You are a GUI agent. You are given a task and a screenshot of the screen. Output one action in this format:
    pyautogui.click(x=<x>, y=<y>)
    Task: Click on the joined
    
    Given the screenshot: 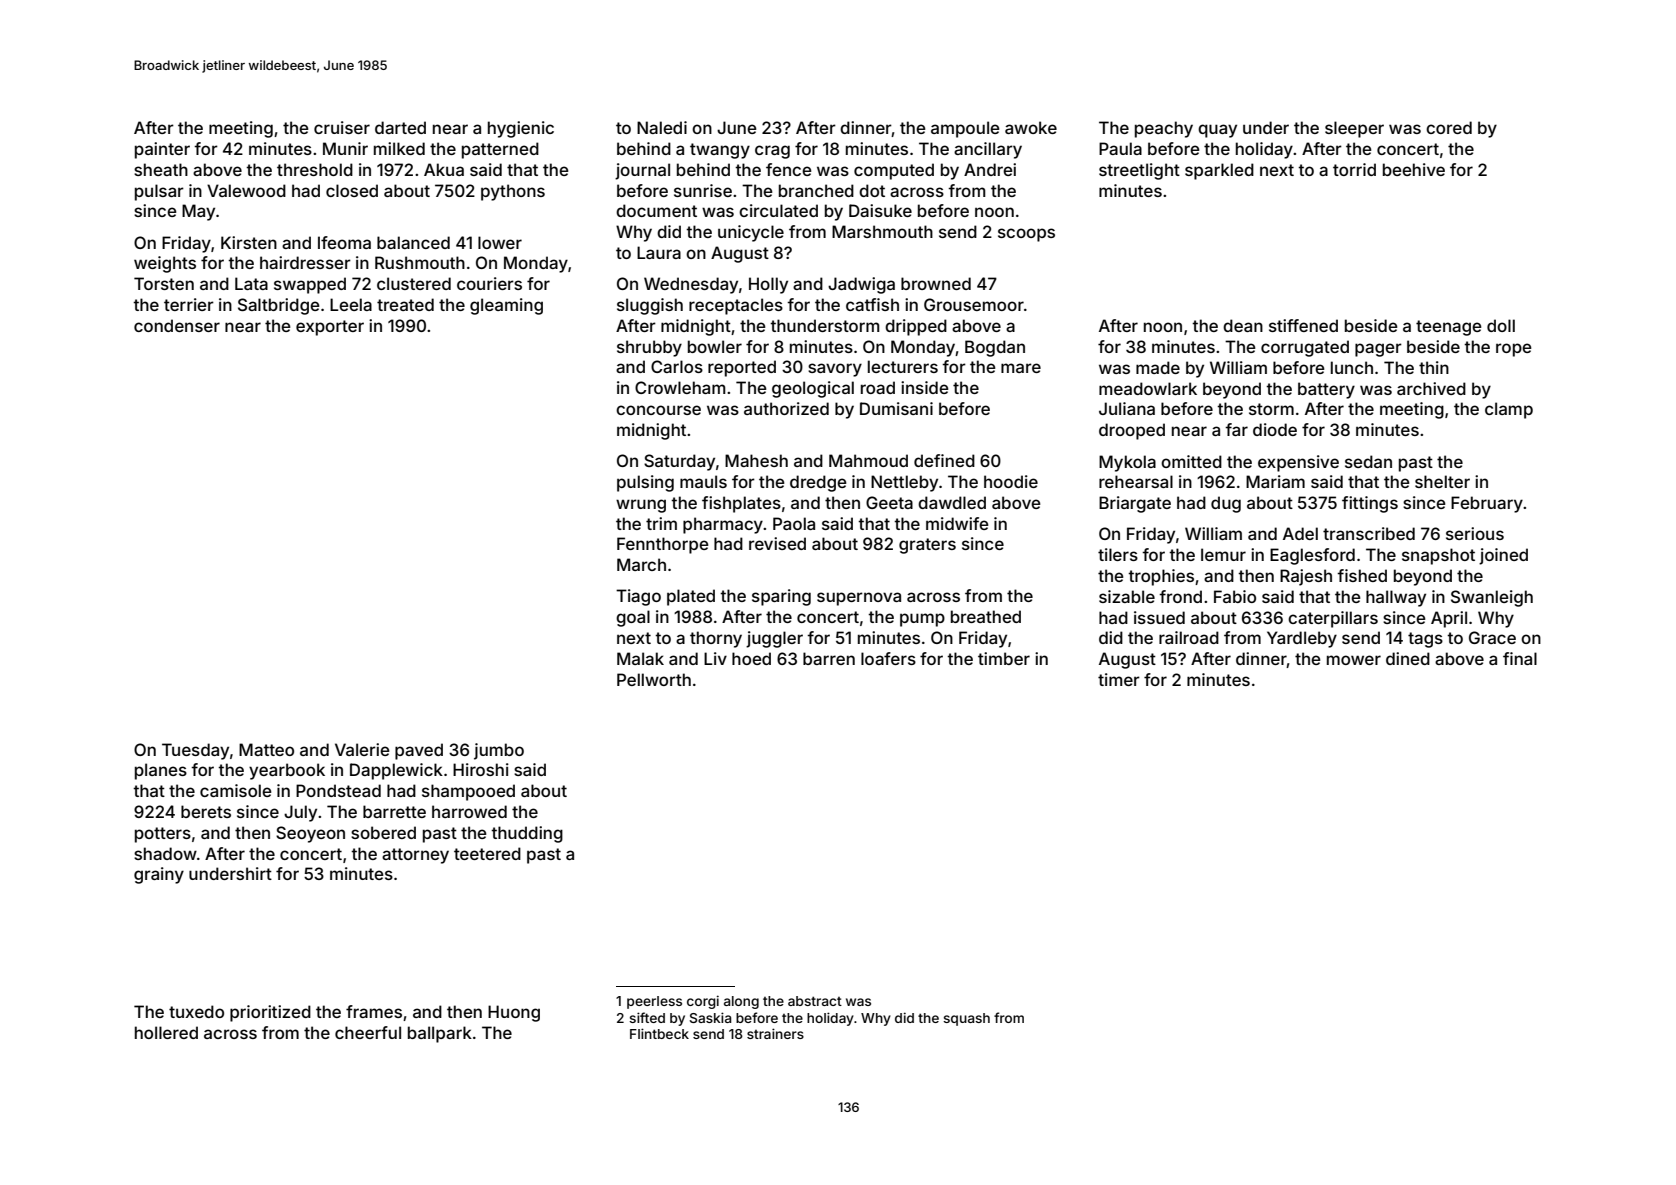 What is the action you would take?
    pyautogui.click(x=1503, y=556)
